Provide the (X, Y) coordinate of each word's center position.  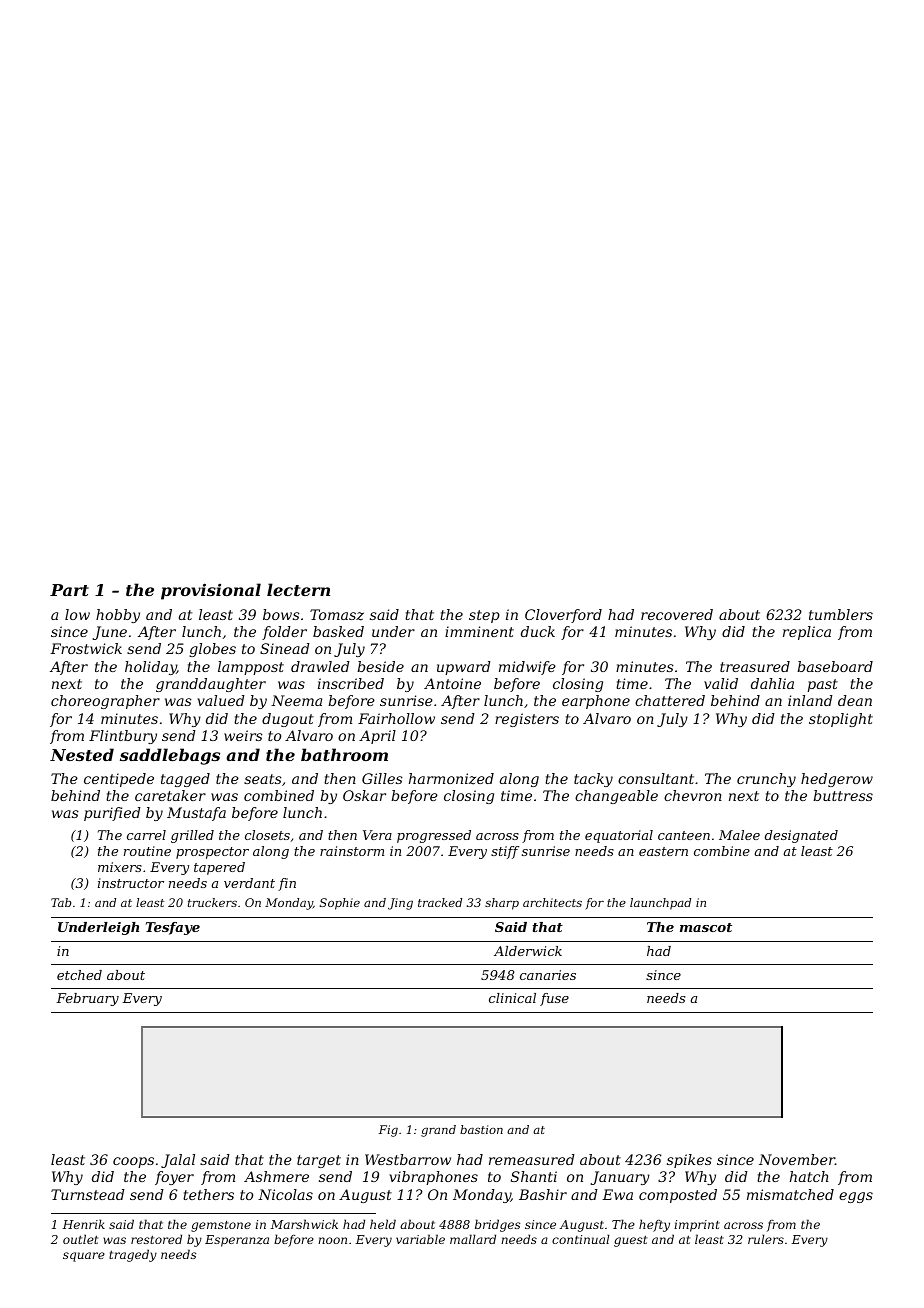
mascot (706, 927)
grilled (192, 836)
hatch (809, 1176)
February (87, 999)
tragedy (133, 1255)
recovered (677, 614)
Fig (388, 1131)
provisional (211, 591)
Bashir (543, 1194)
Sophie (340, 904)
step (484, 616)
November (797, 1159)
